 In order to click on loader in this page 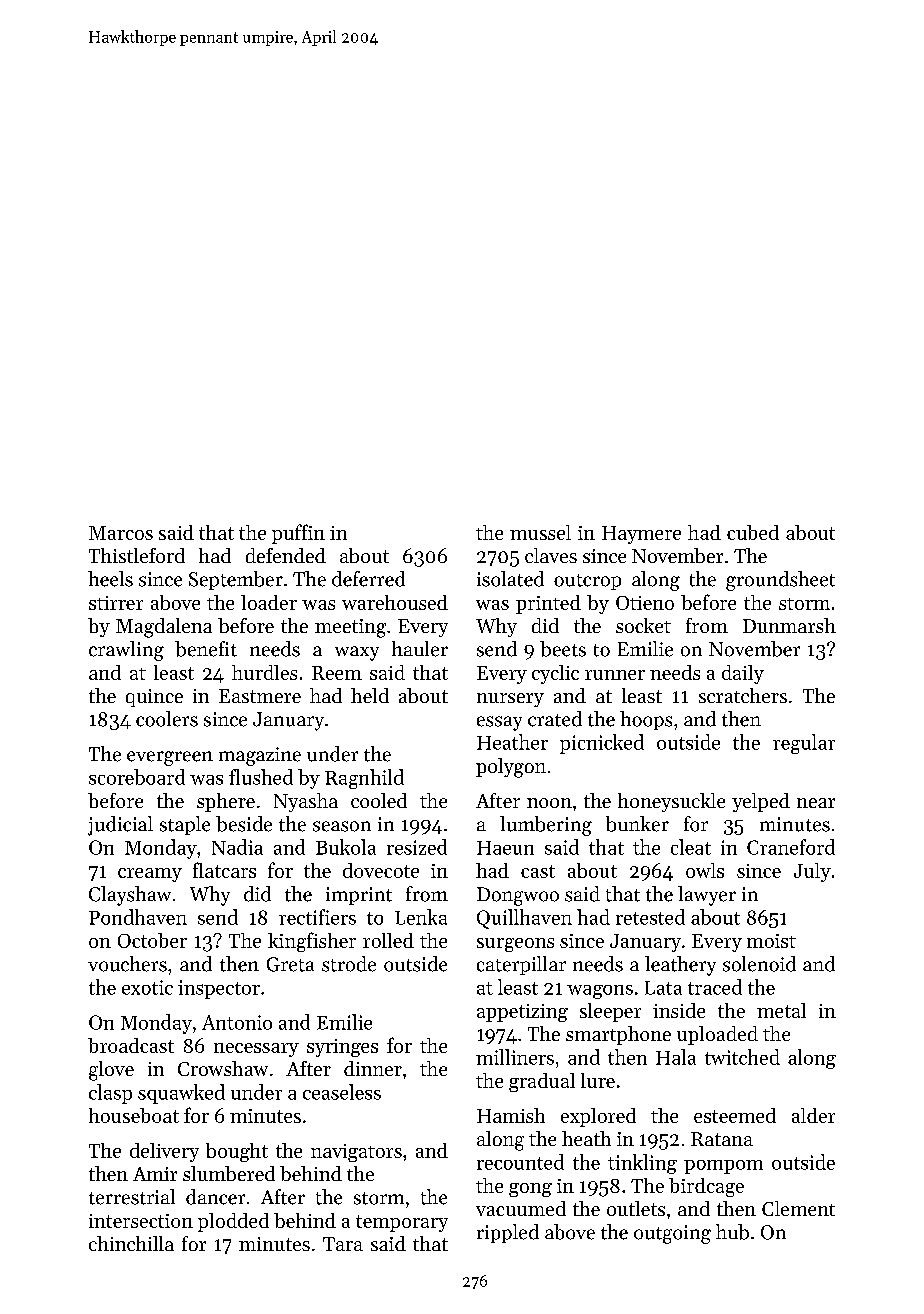, I will do `click(269, 602)`.
